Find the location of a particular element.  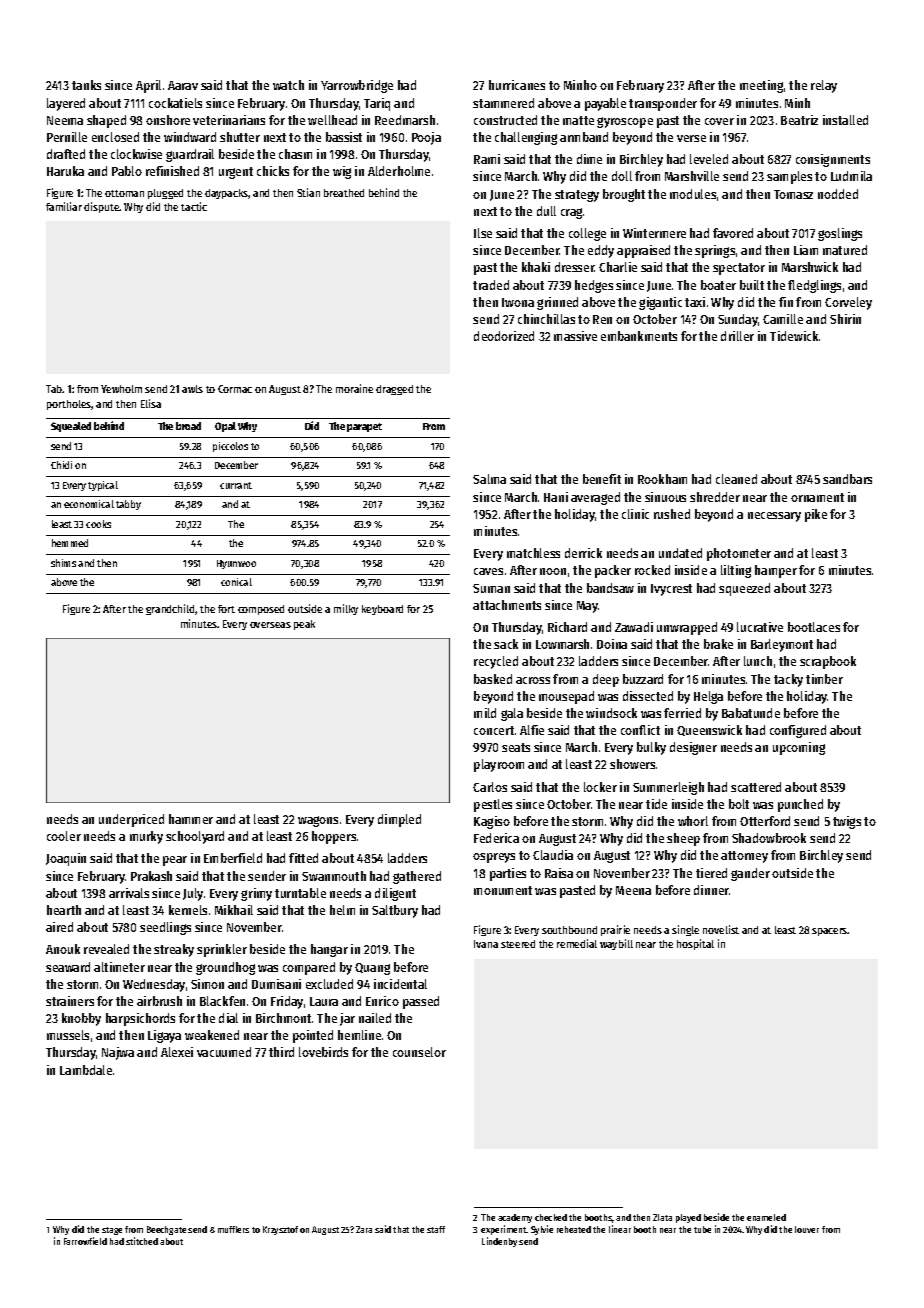

Squealed is located at coordinates (71, 427).
